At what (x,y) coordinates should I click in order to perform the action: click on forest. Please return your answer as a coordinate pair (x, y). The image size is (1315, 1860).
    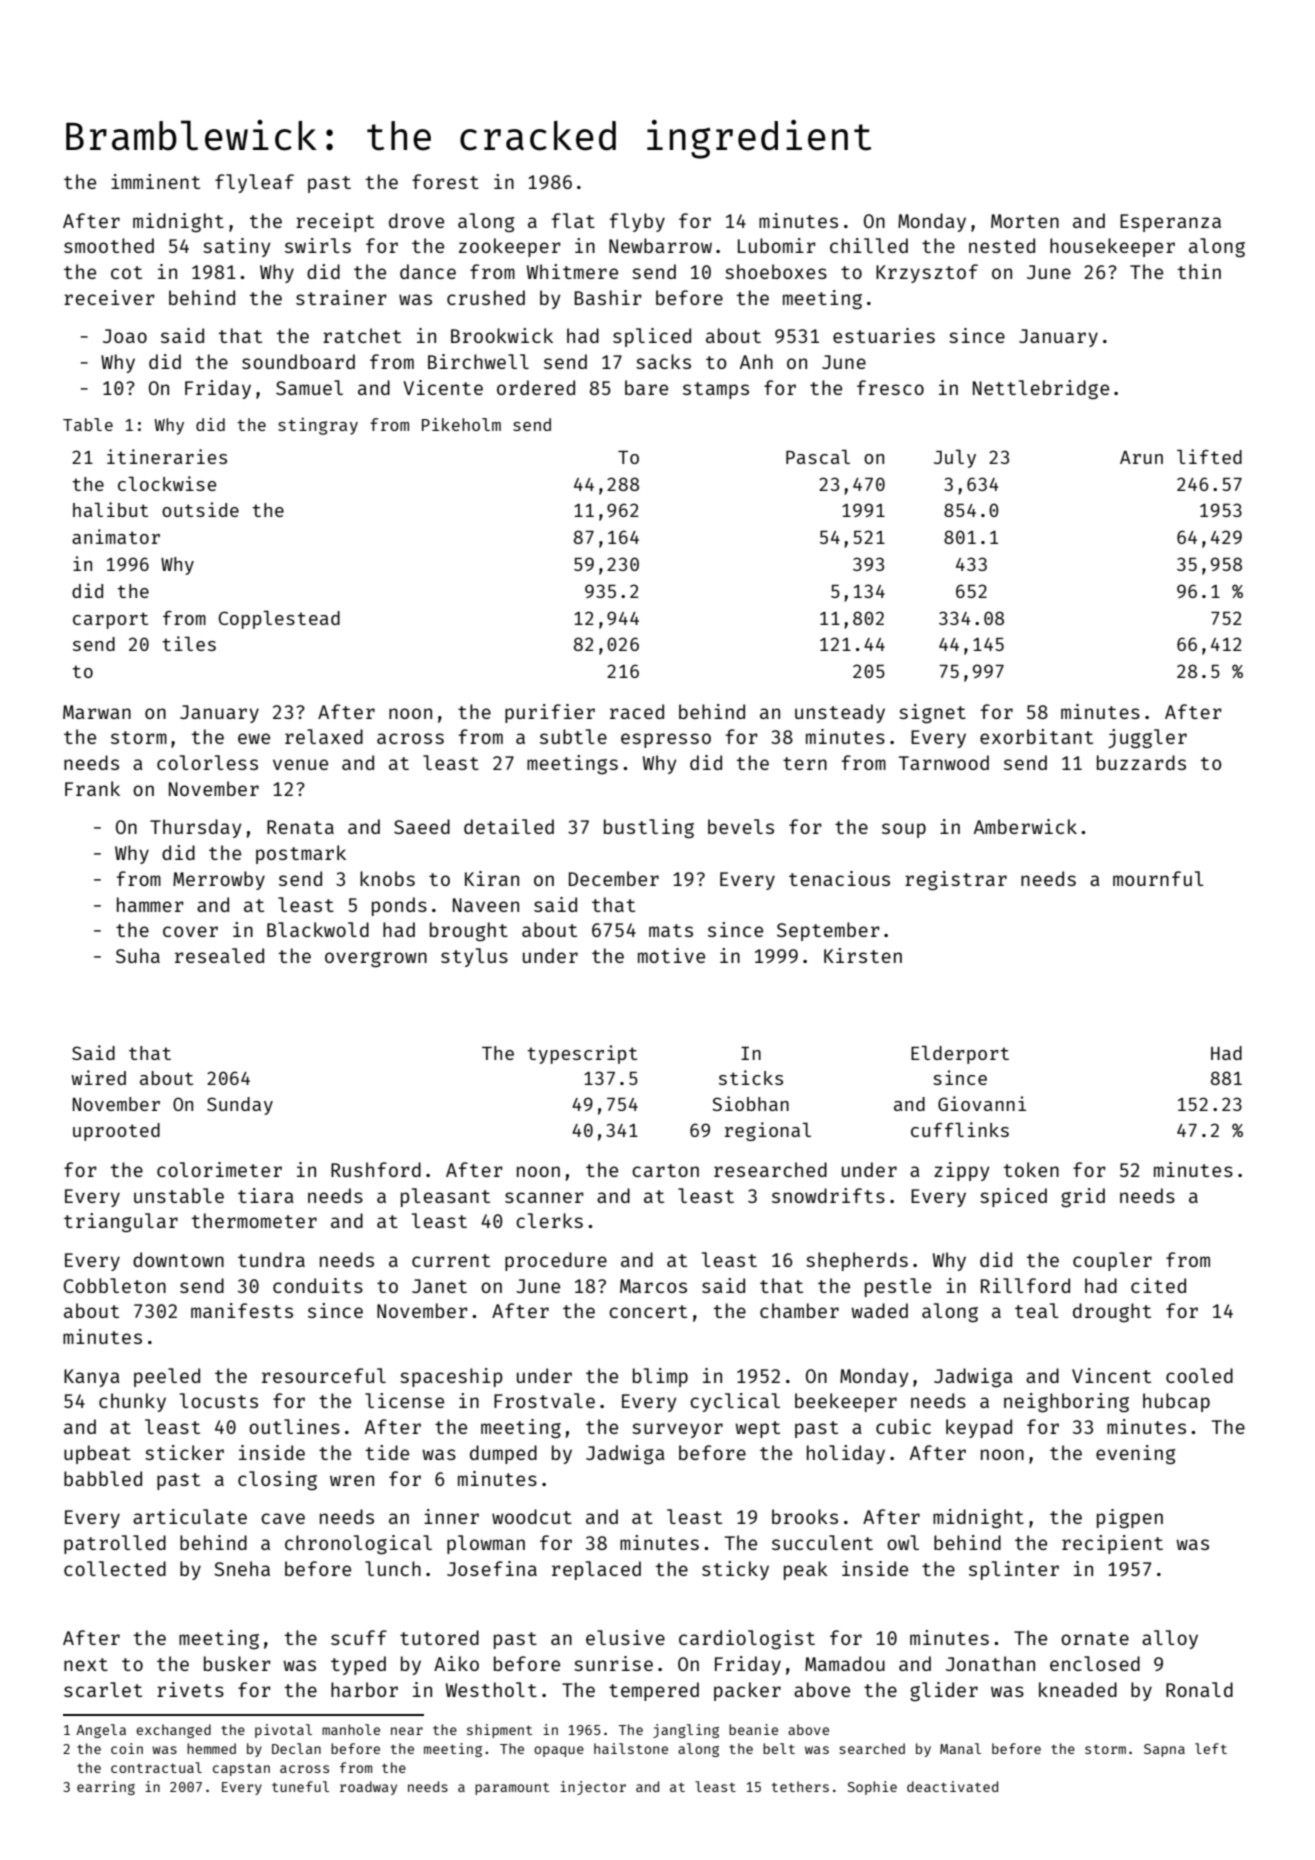
    Looking at the image, I should click on (445, 181).
